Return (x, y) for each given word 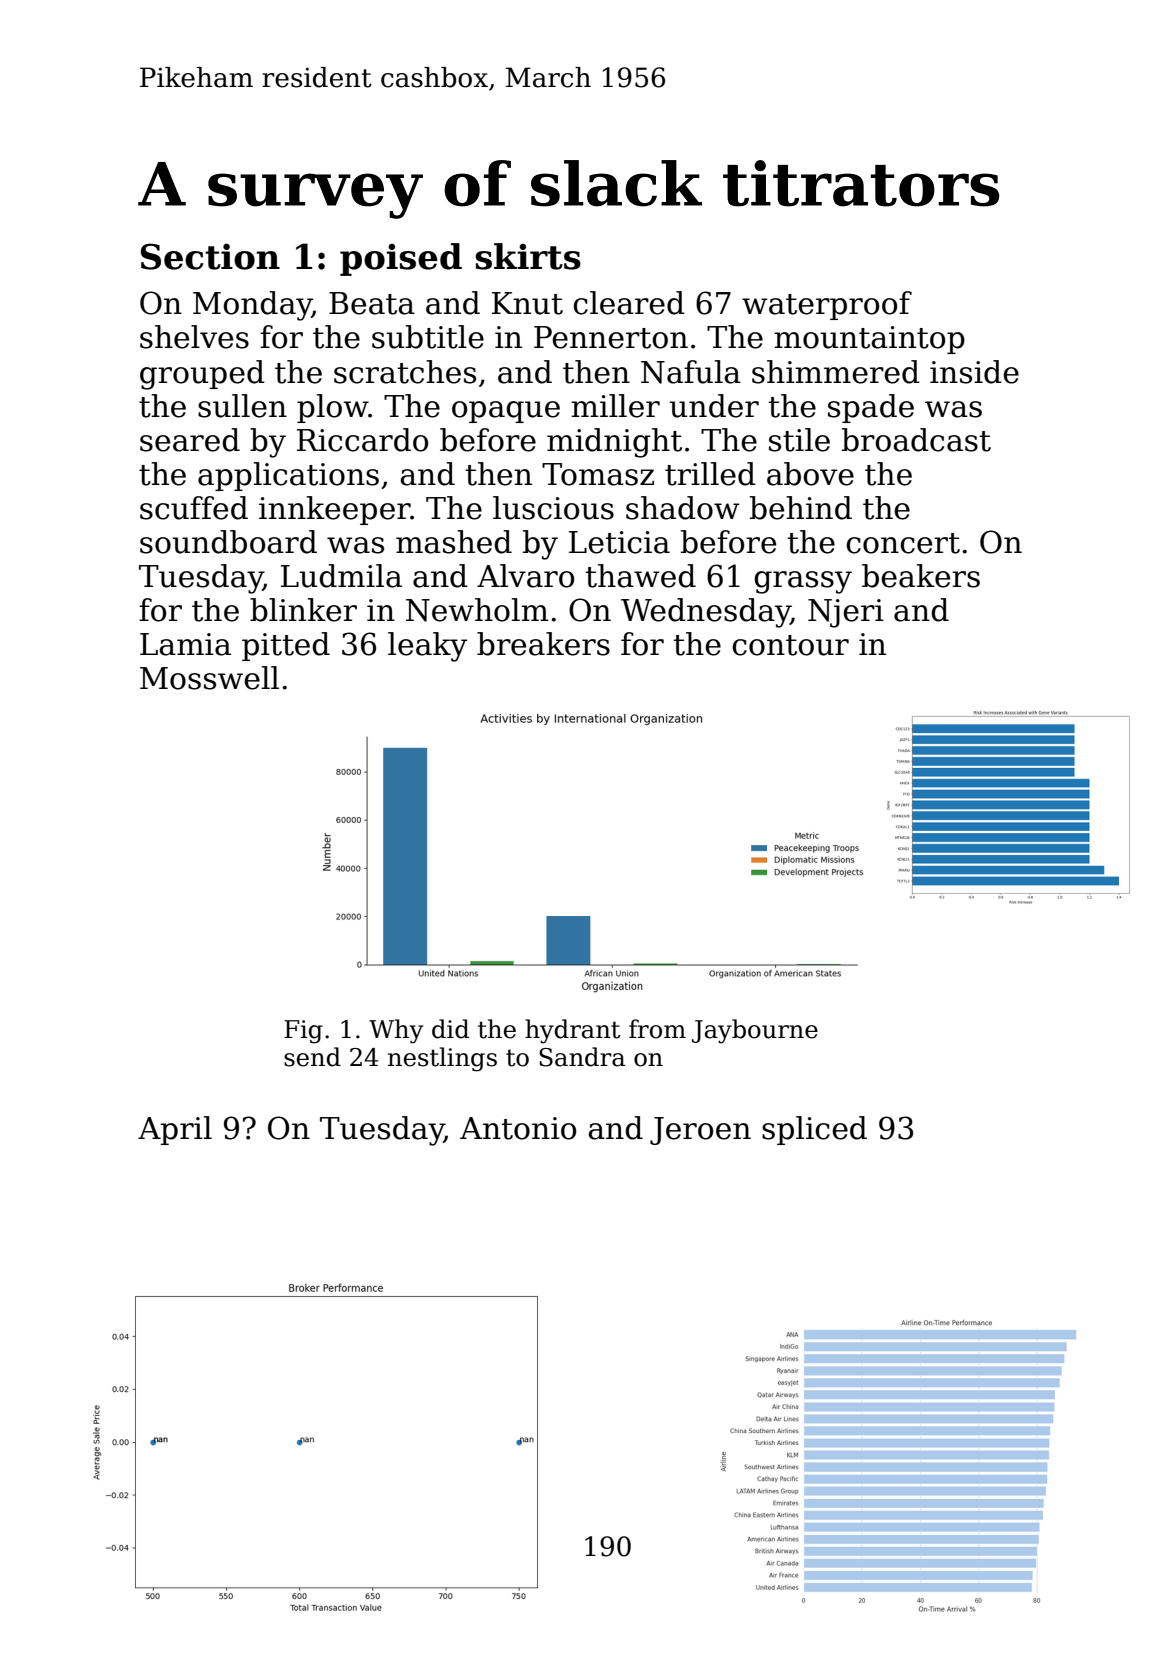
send (312, 1057)
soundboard (228, 542)
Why (396, 1031)
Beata (372, 303)
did (450, 1029)
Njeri (846, 613)
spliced (814, 1130)
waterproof (827, 305)
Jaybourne (755, 1031)
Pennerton (611, 337)
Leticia (619, 542)
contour (790, 645)
